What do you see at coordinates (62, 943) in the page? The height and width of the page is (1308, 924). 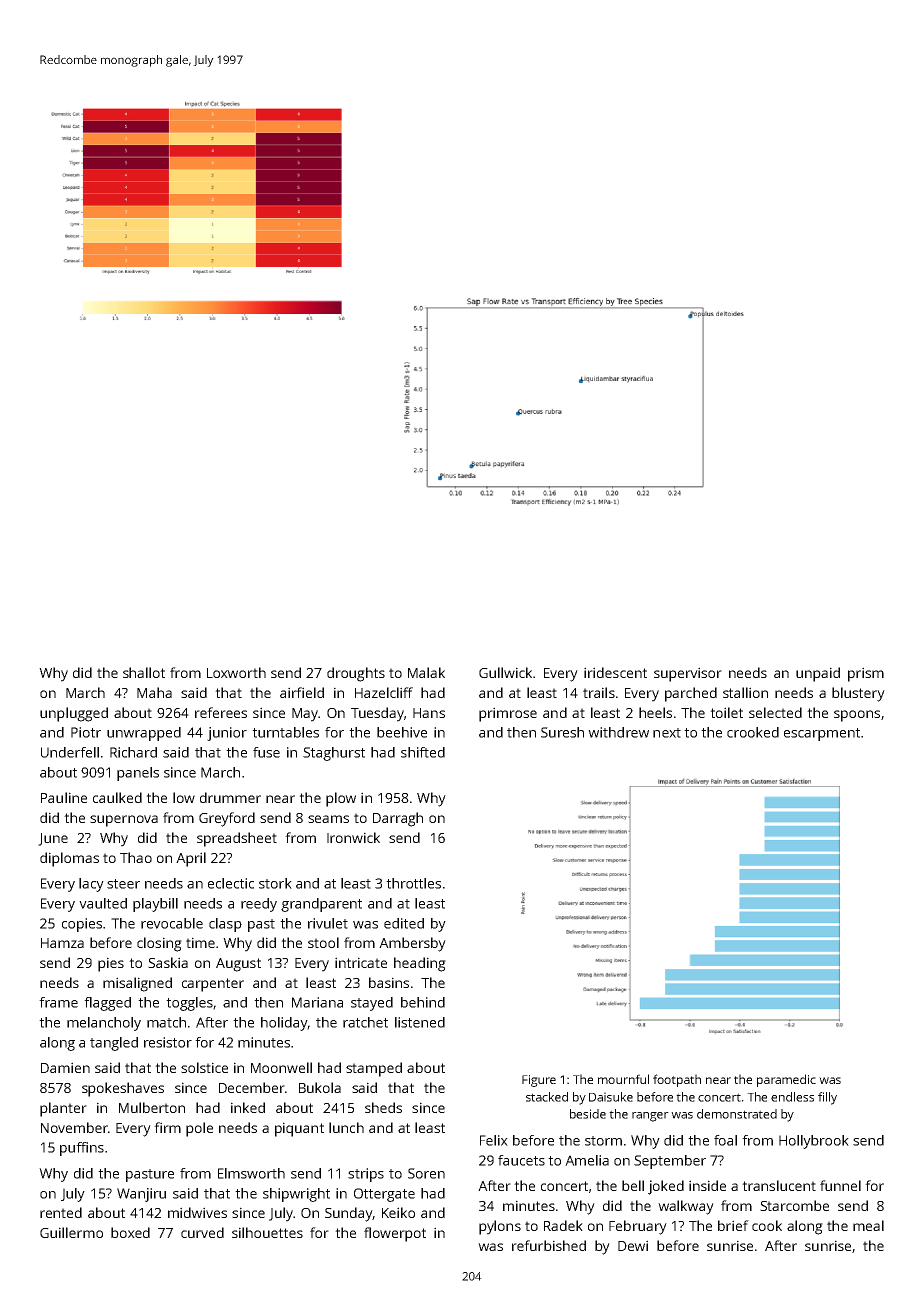 I see `Hamza` at bounding box center [62, 943].
